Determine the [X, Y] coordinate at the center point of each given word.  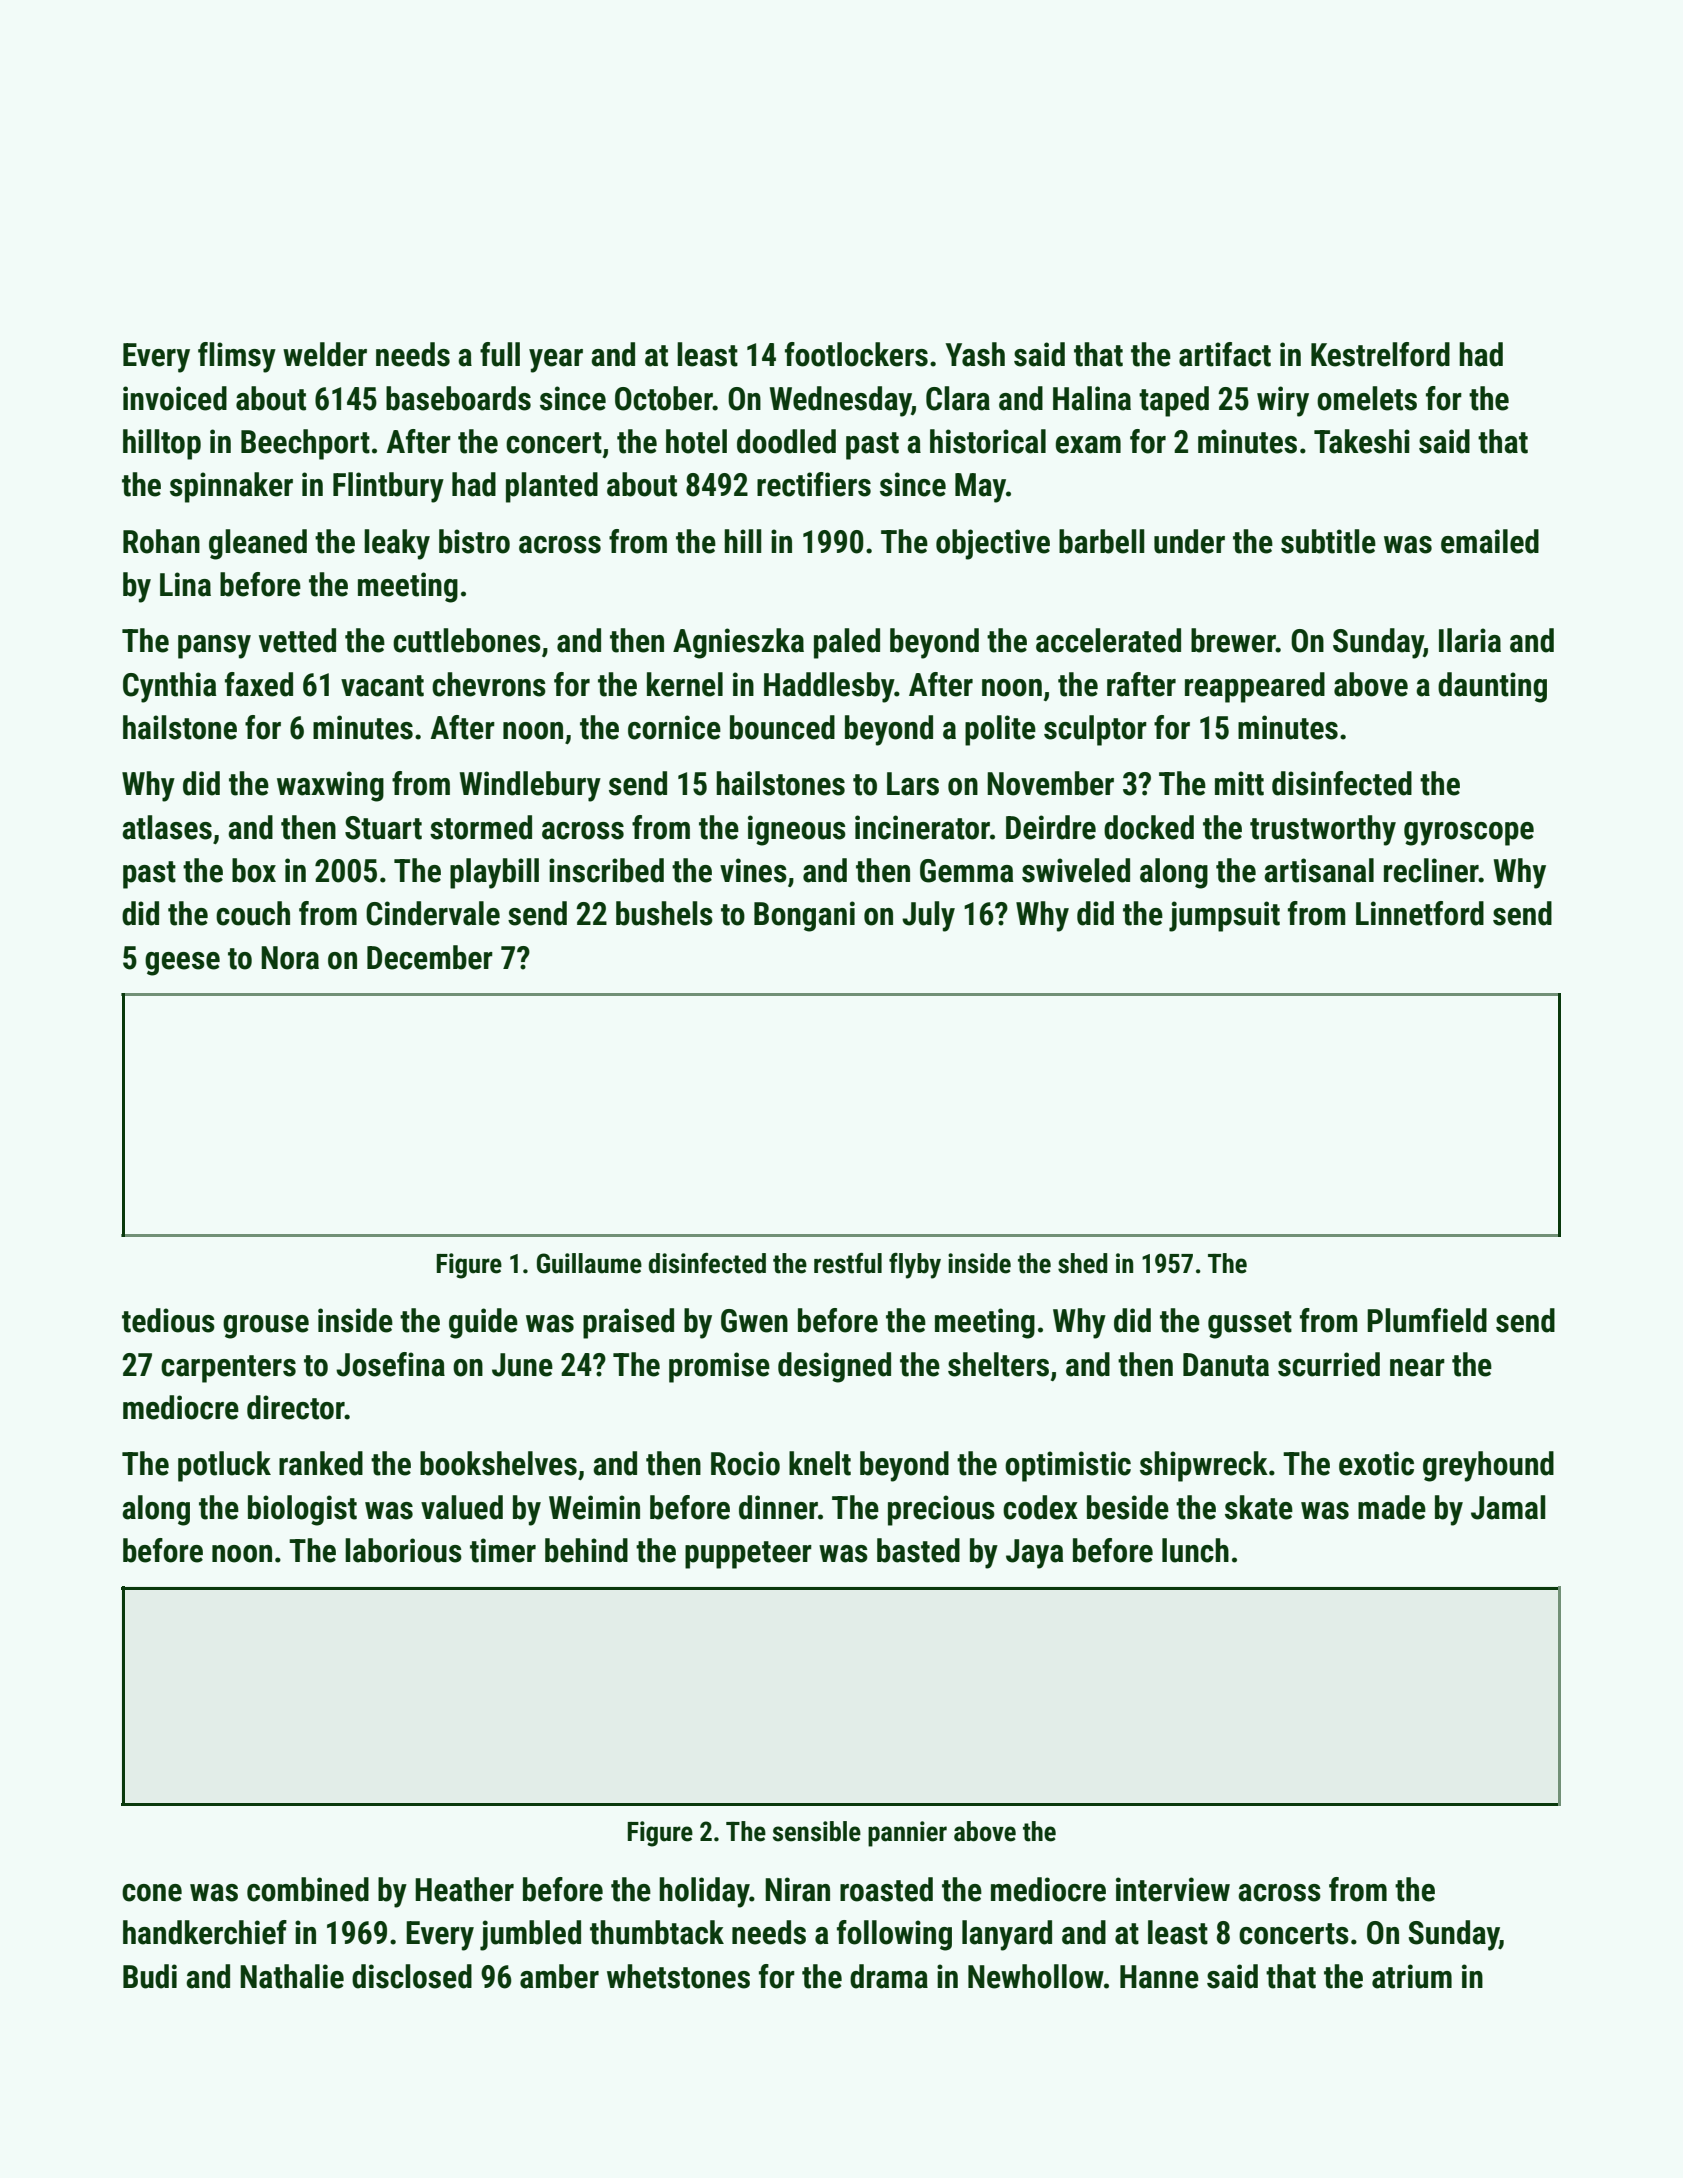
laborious [403, 1550]
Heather [464, 1889]
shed [1082, 1263]
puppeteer [748, 1555]
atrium [1412, 1976]
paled [847, 643]
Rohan [161, 541]
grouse [266, 1327]
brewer [1233, 640]
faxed [259, 684]
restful [848, 1263]
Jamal [1508, 1507]
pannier [907, 1834]
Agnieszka [738, 643]
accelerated [1108, 640]
